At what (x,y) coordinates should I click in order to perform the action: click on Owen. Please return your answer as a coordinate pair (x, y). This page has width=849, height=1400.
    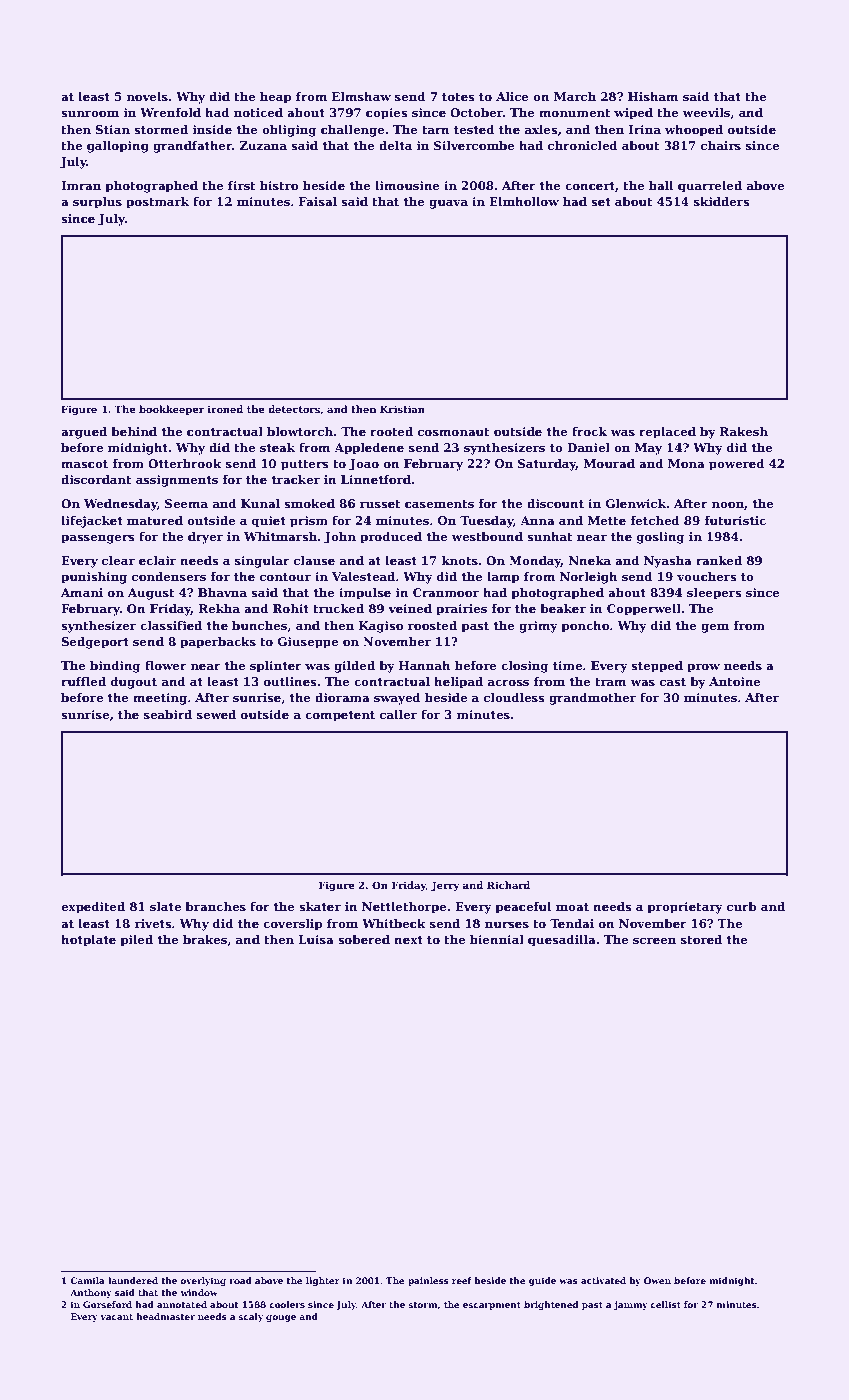
    Looking at the image, I should click on (657, 1280).
